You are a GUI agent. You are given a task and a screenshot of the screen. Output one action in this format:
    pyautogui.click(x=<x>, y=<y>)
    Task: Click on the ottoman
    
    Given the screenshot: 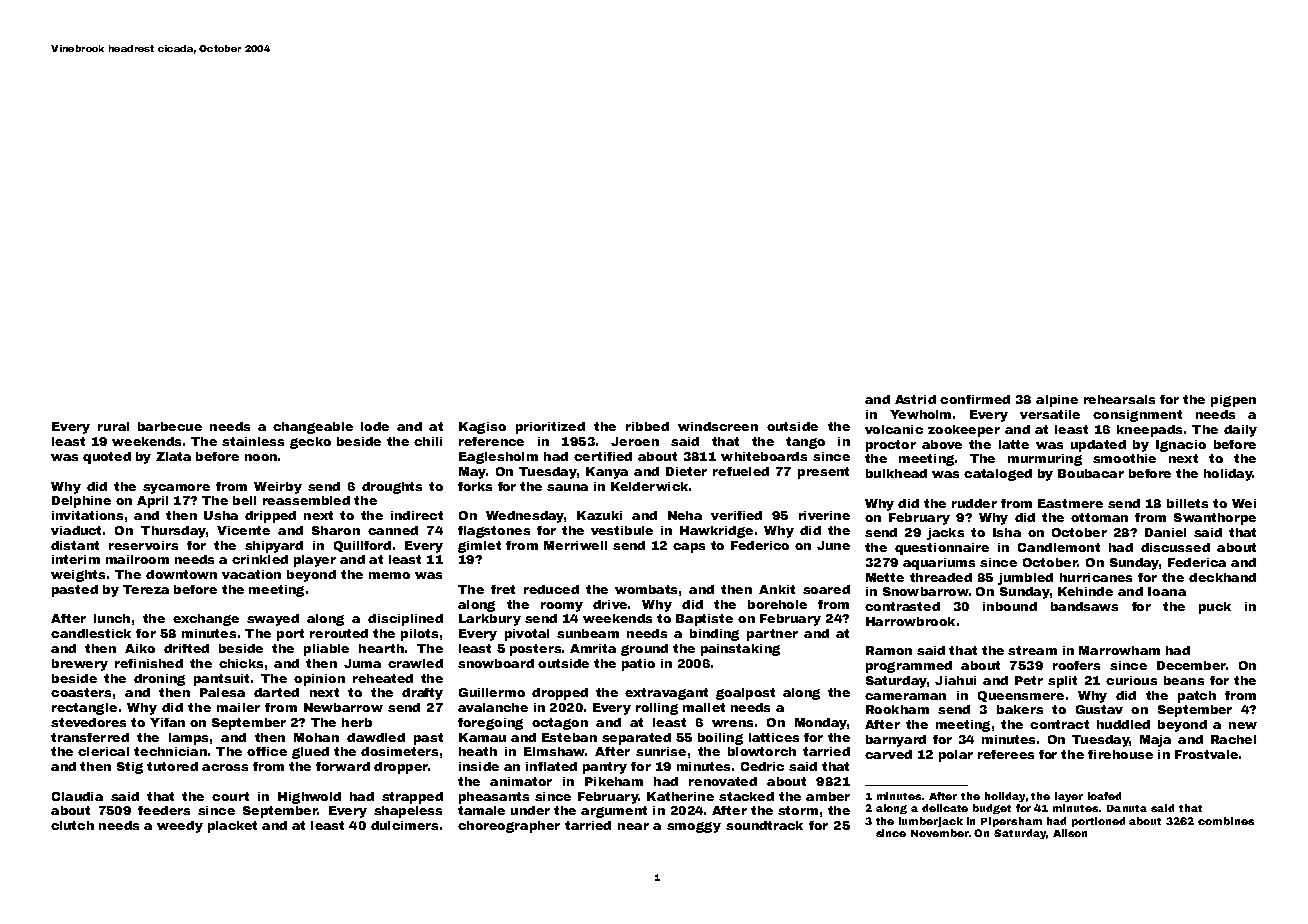 What is the action you would take?
    pyautogui.click(x=1099, y=517)
